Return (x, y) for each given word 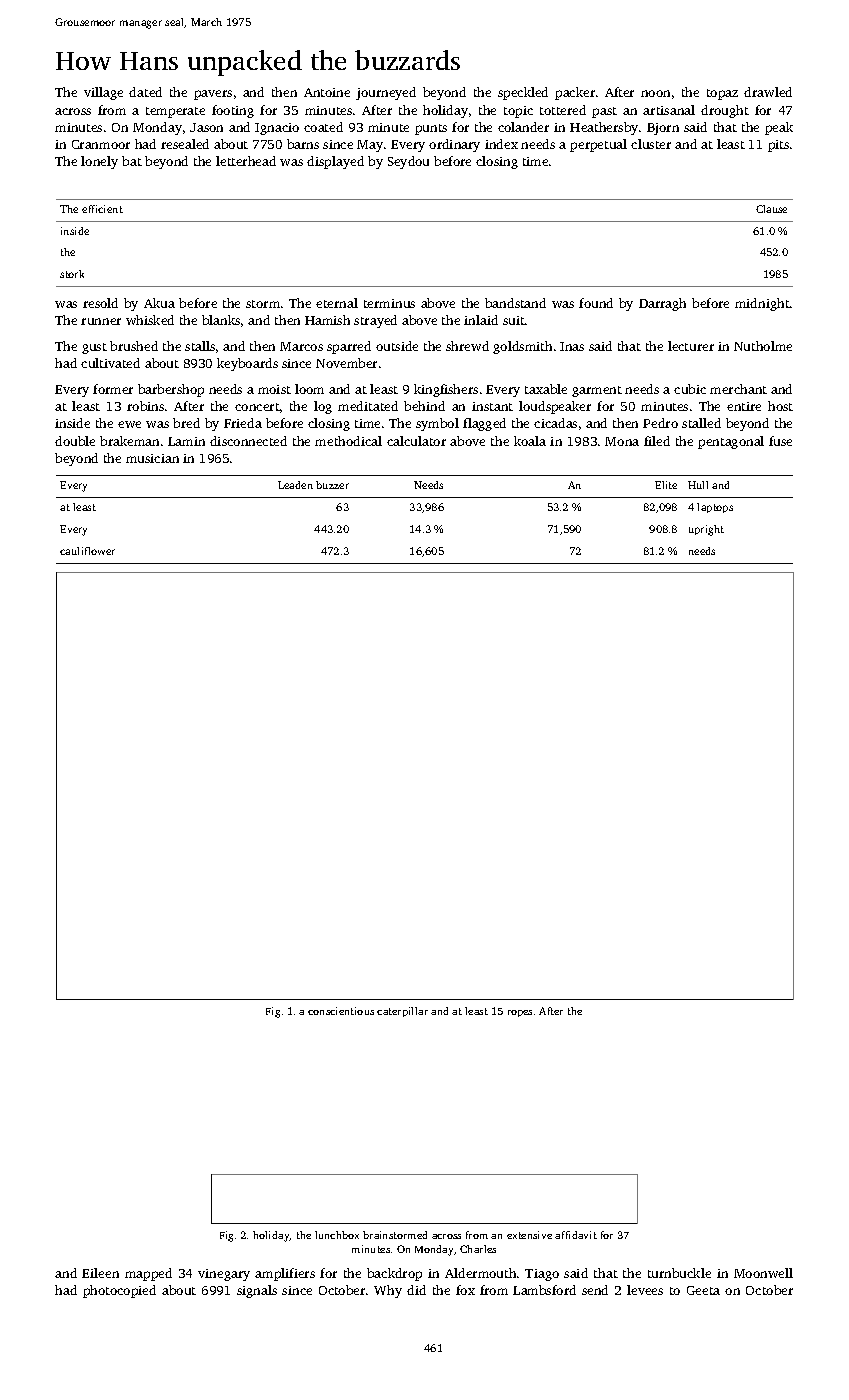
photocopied (119, 1291)
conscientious (341, 1011)
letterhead (246, 161)
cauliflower (87, 551)
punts (431, 129)
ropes (520, 1013)
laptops (715, 508)
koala (530, 441)
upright (706, 530)
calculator (416, 441)
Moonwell (763, 1273)
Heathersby (604, 128)
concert (257, 407)
